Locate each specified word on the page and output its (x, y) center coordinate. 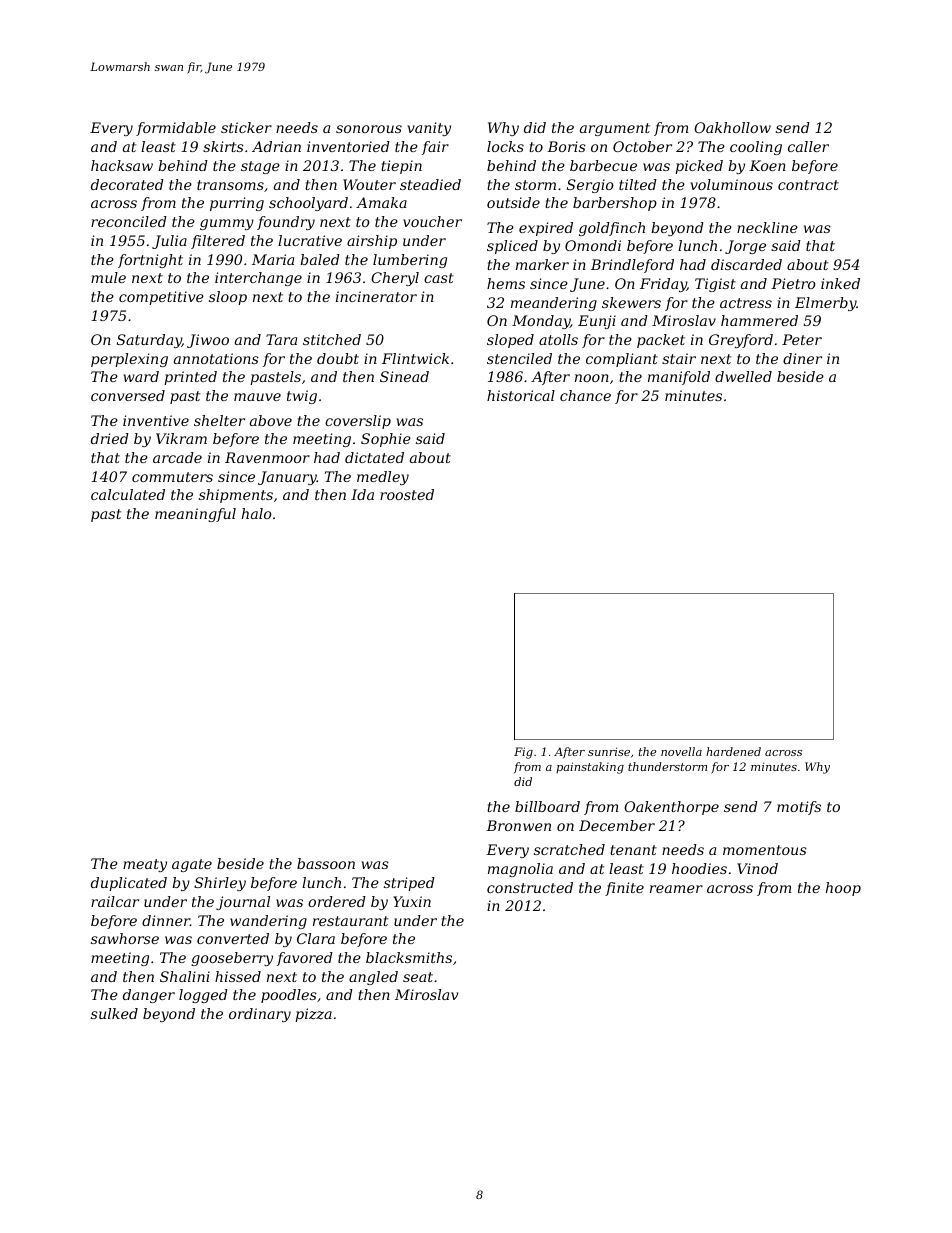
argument (615, 129)
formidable (176, 129)
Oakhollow (732, 127)
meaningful (195, 515)
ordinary (260, 1015)
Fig (523, 753)
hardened (733, 751)
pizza (313, 1015)
